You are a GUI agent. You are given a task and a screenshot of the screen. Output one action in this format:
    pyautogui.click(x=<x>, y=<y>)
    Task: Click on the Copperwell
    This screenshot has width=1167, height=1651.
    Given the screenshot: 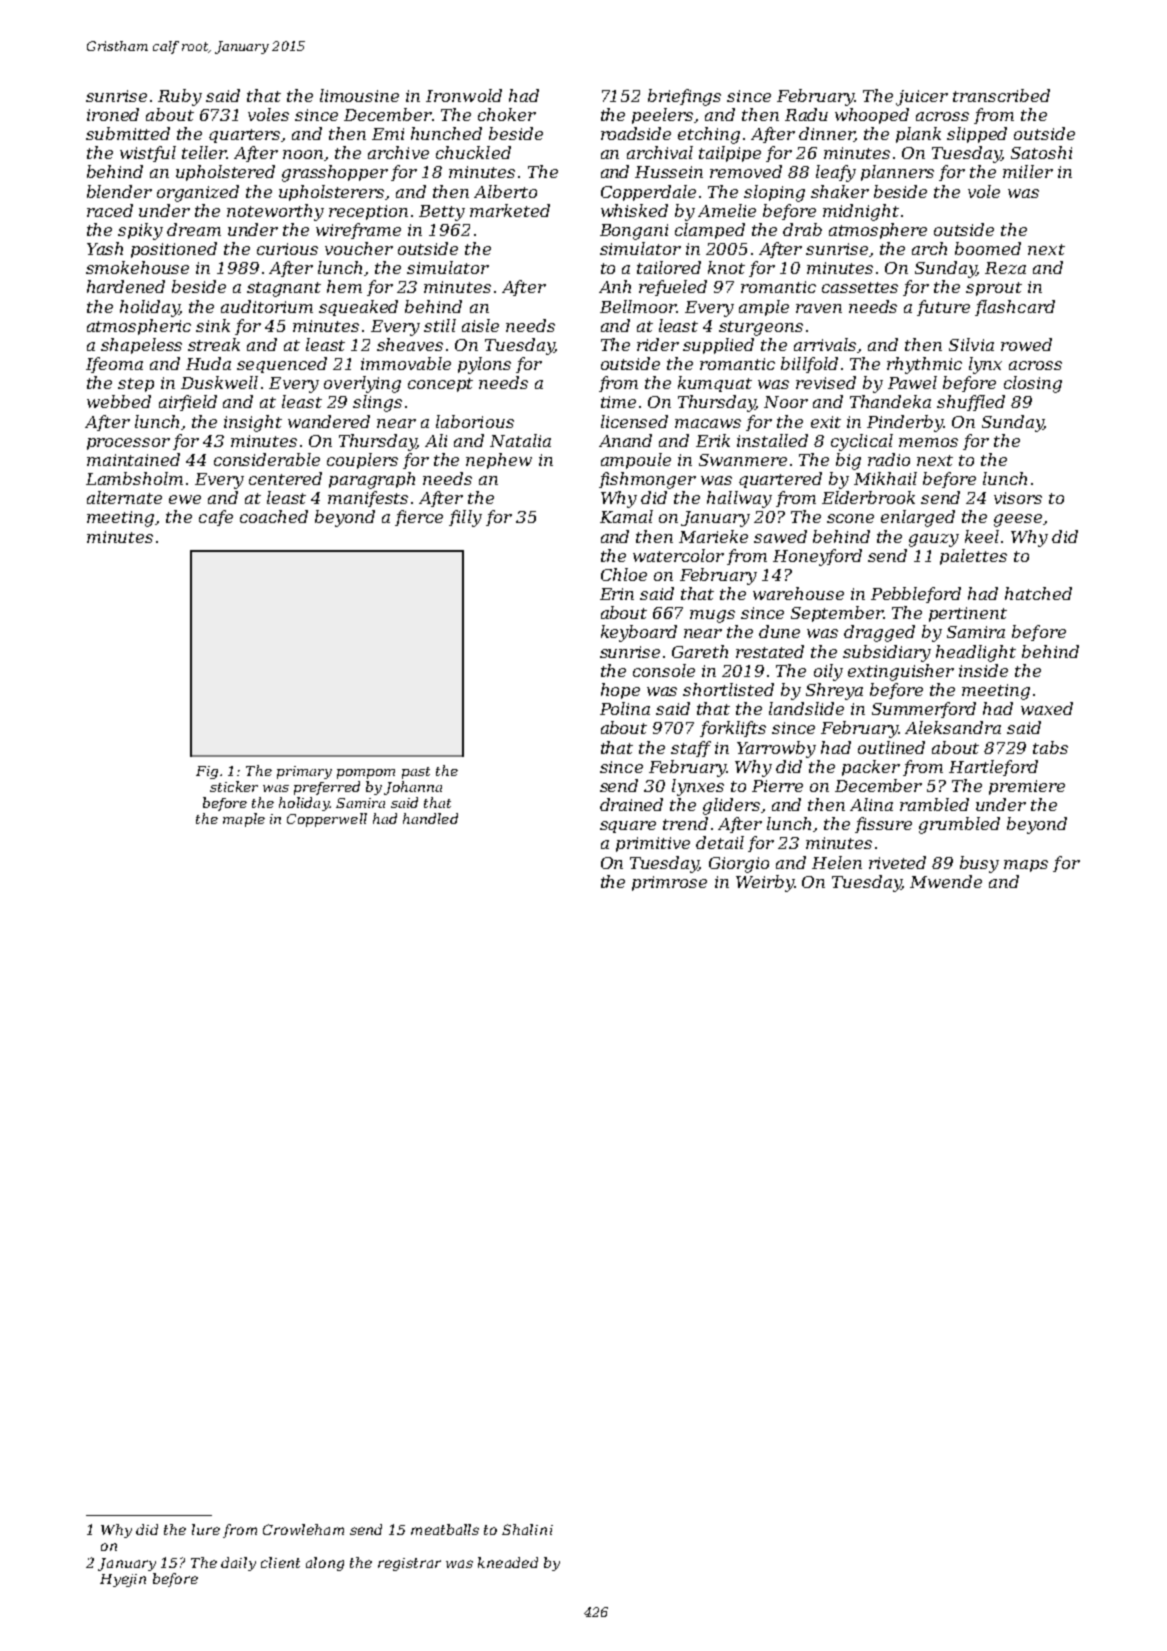 What is the action you would take?
    pyautogui.click(x=327, y=820)
